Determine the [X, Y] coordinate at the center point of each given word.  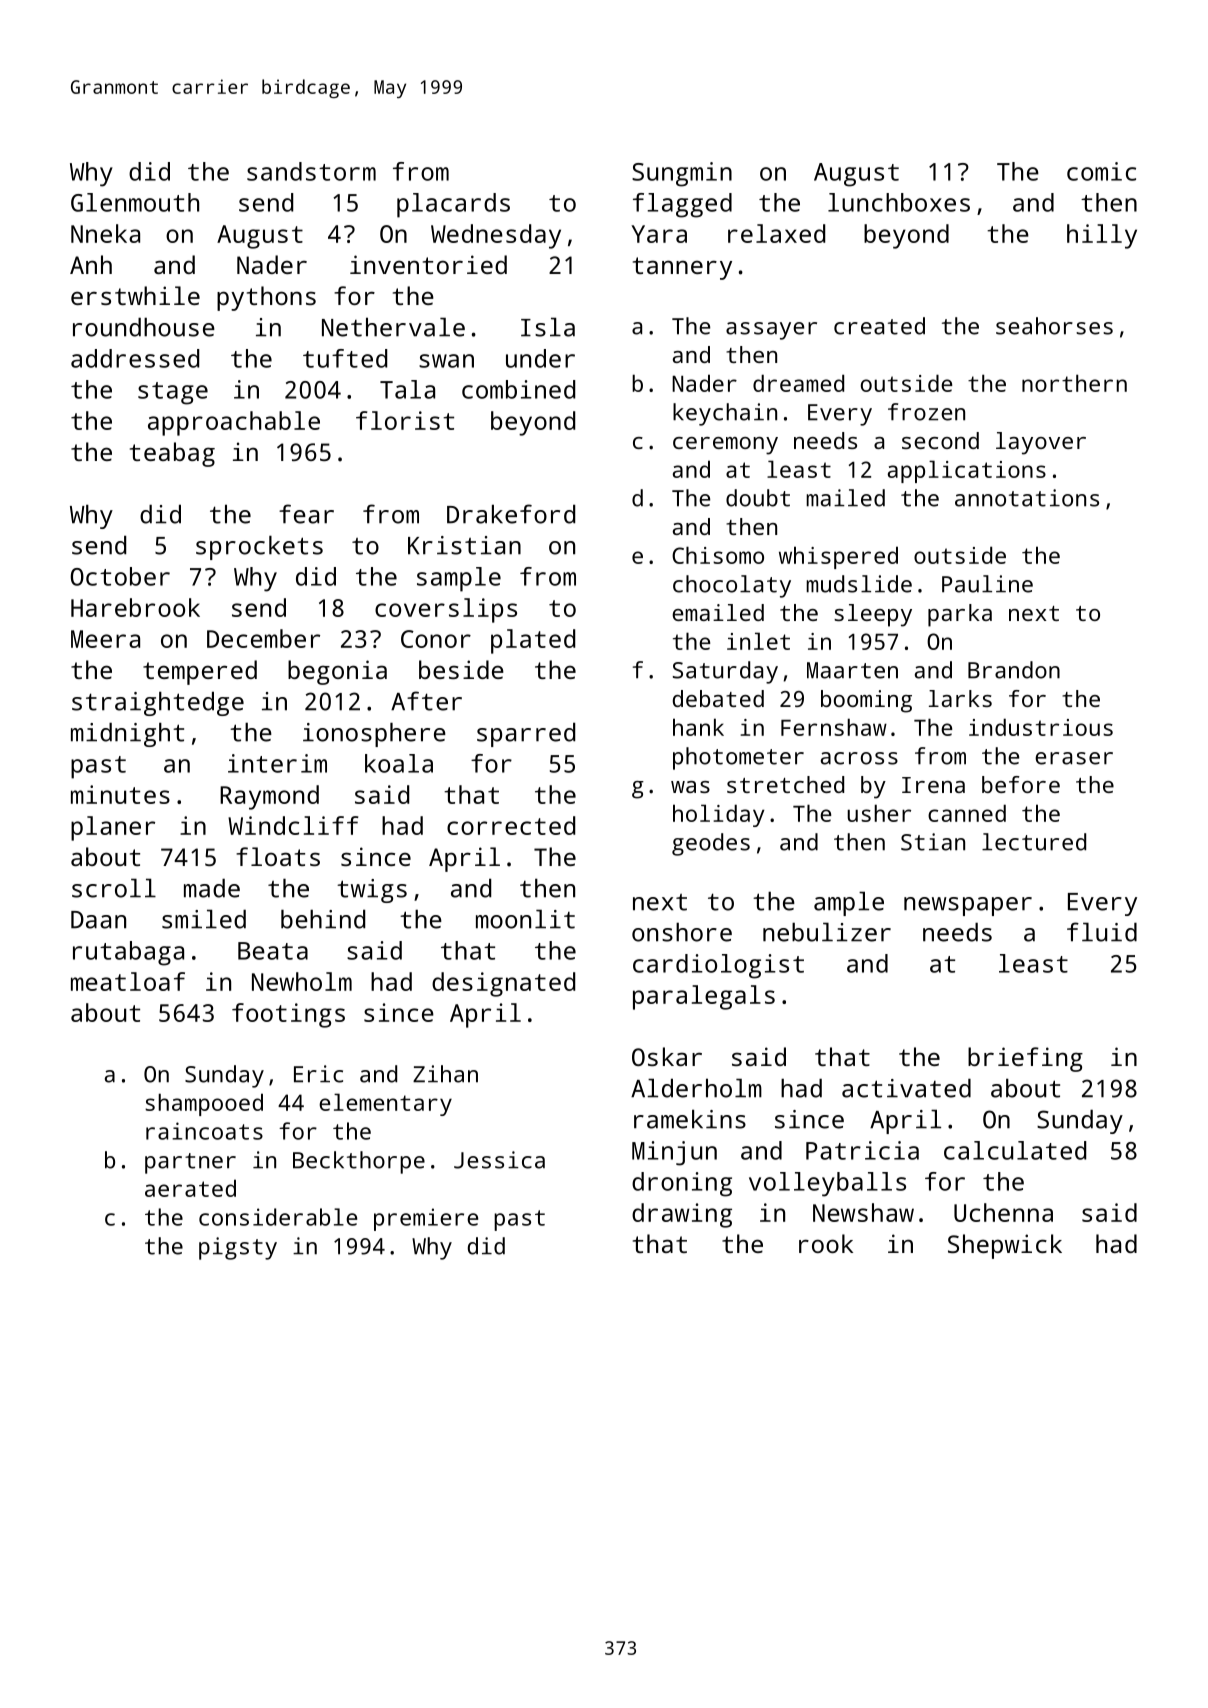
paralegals [704, 997]
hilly [1102, 236]
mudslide [859, 584]
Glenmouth [135, 202]
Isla [548, 327]
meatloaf [128, 981]
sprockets [259, 547]
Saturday [725, 672]
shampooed [204, 1104]
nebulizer [827, 932]
